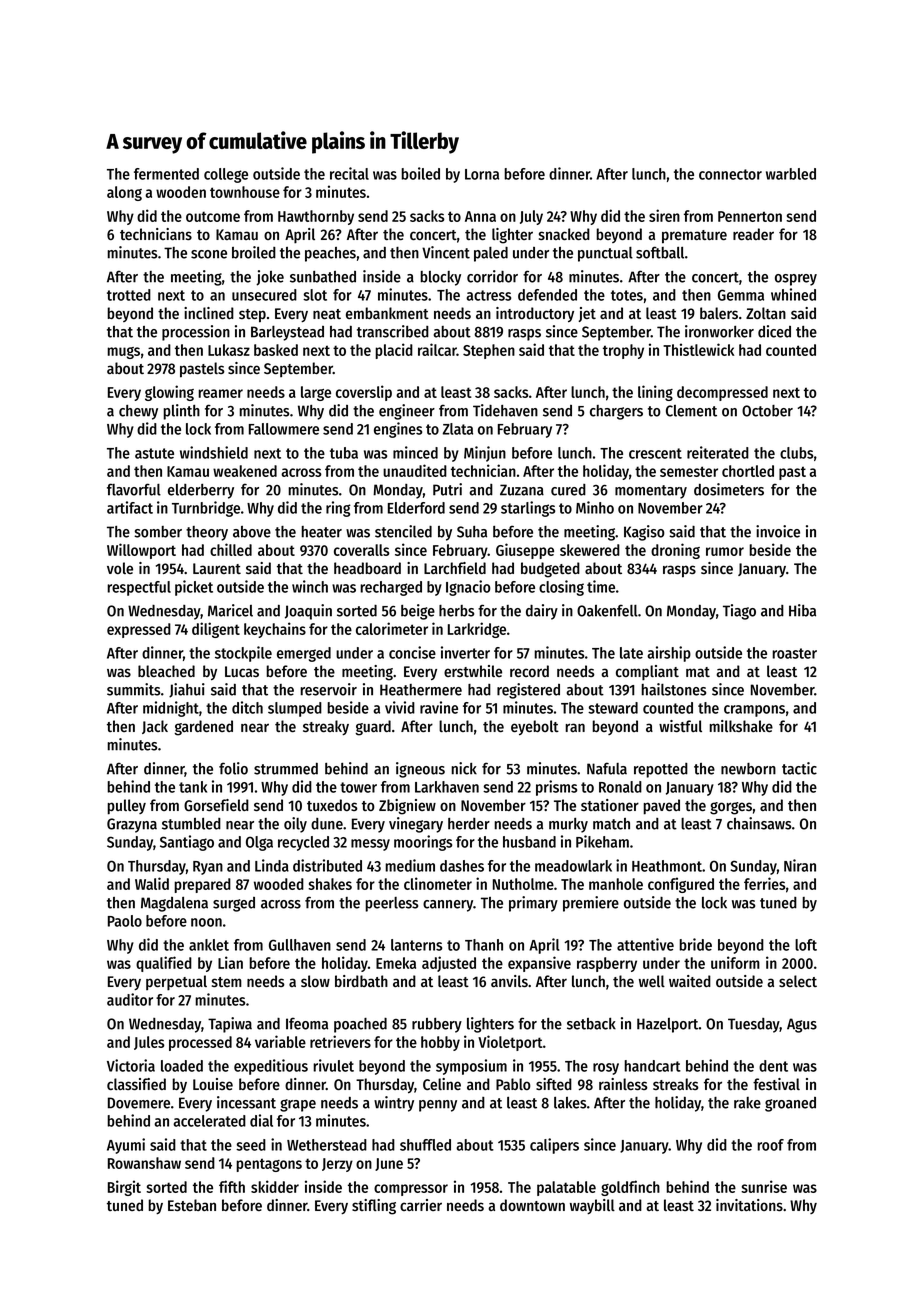 The image size is (924, 1314). Describe the element at coordinates (652, 981) in the image. I see `well` at that location.
